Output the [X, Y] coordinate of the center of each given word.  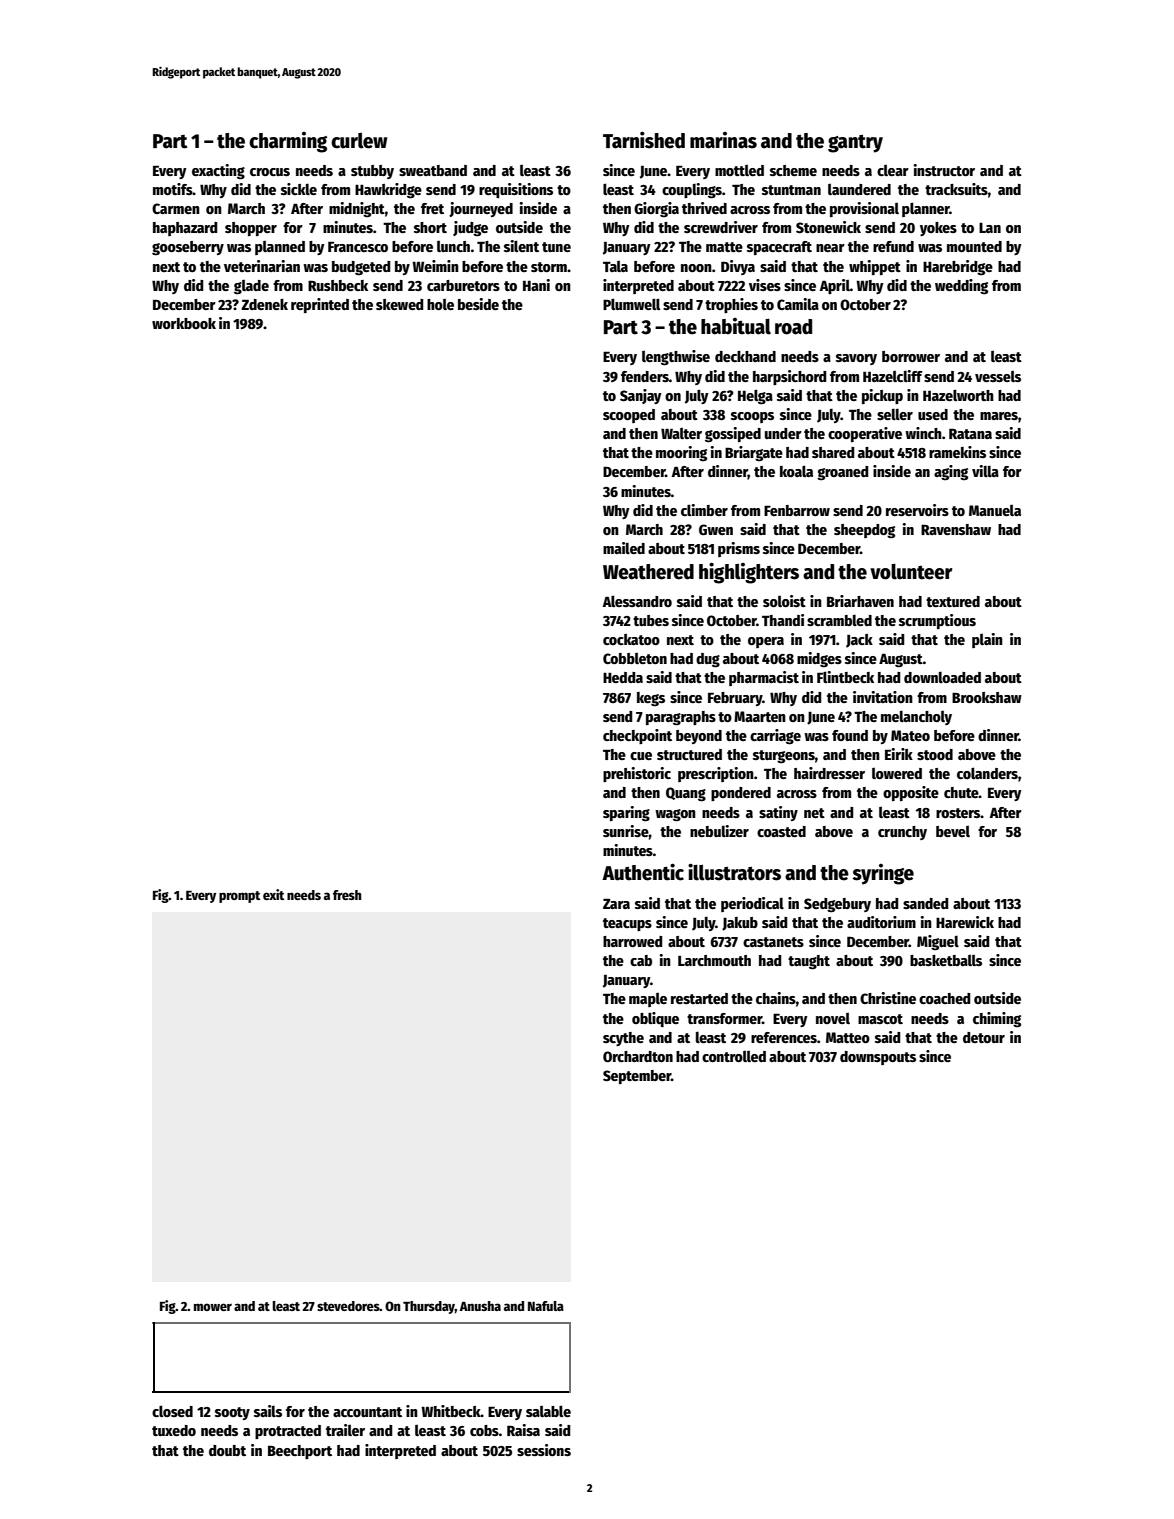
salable [548, 1411]
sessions [544, 1450]
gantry [855, 143]
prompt [239, 897]
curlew [359, 141]
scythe [623, 1039]
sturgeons [784, 757]
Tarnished [644, 140]
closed [172, 1411]
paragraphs [681, 718]
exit [273, 894]
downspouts [878, 1058]
